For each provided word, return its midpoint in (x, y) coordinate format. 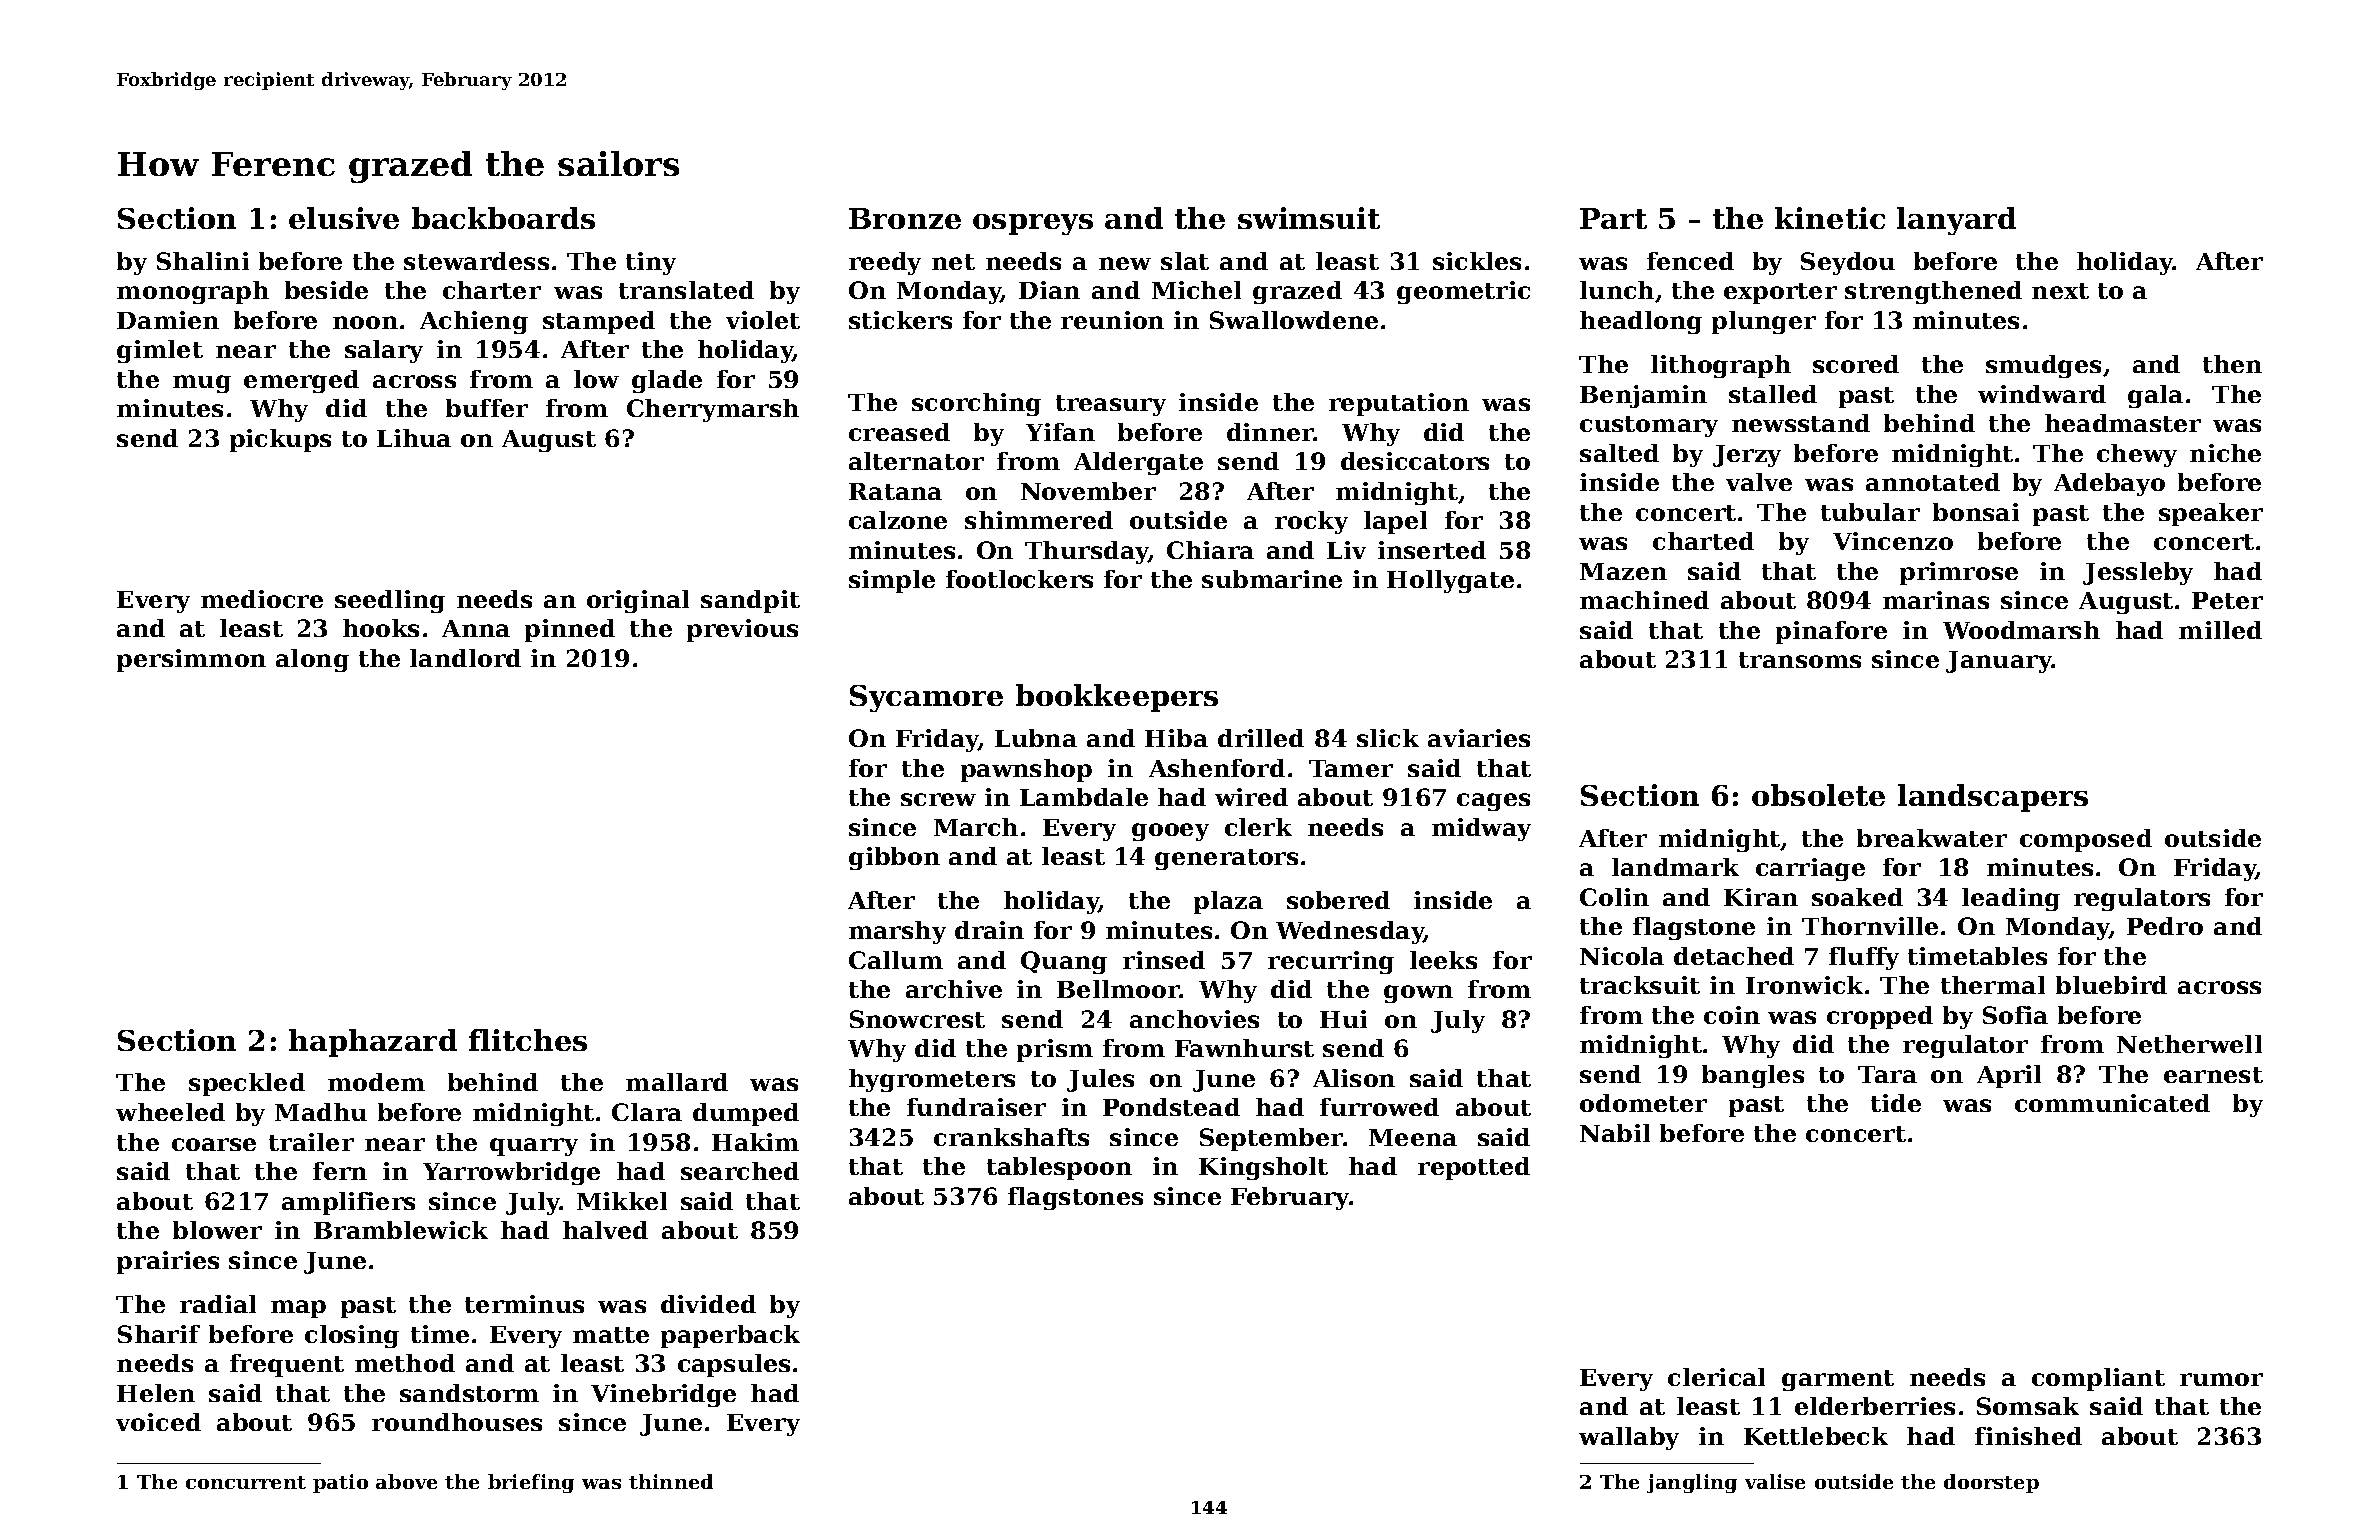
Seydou (1848, 263)
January (1999, 662)
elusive (344, 218)
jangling (1692, 1483)
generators (1226, 859)
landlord (465, 658)
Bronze (905, 218)
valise (1775, 1481)
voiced (158, 1422)
